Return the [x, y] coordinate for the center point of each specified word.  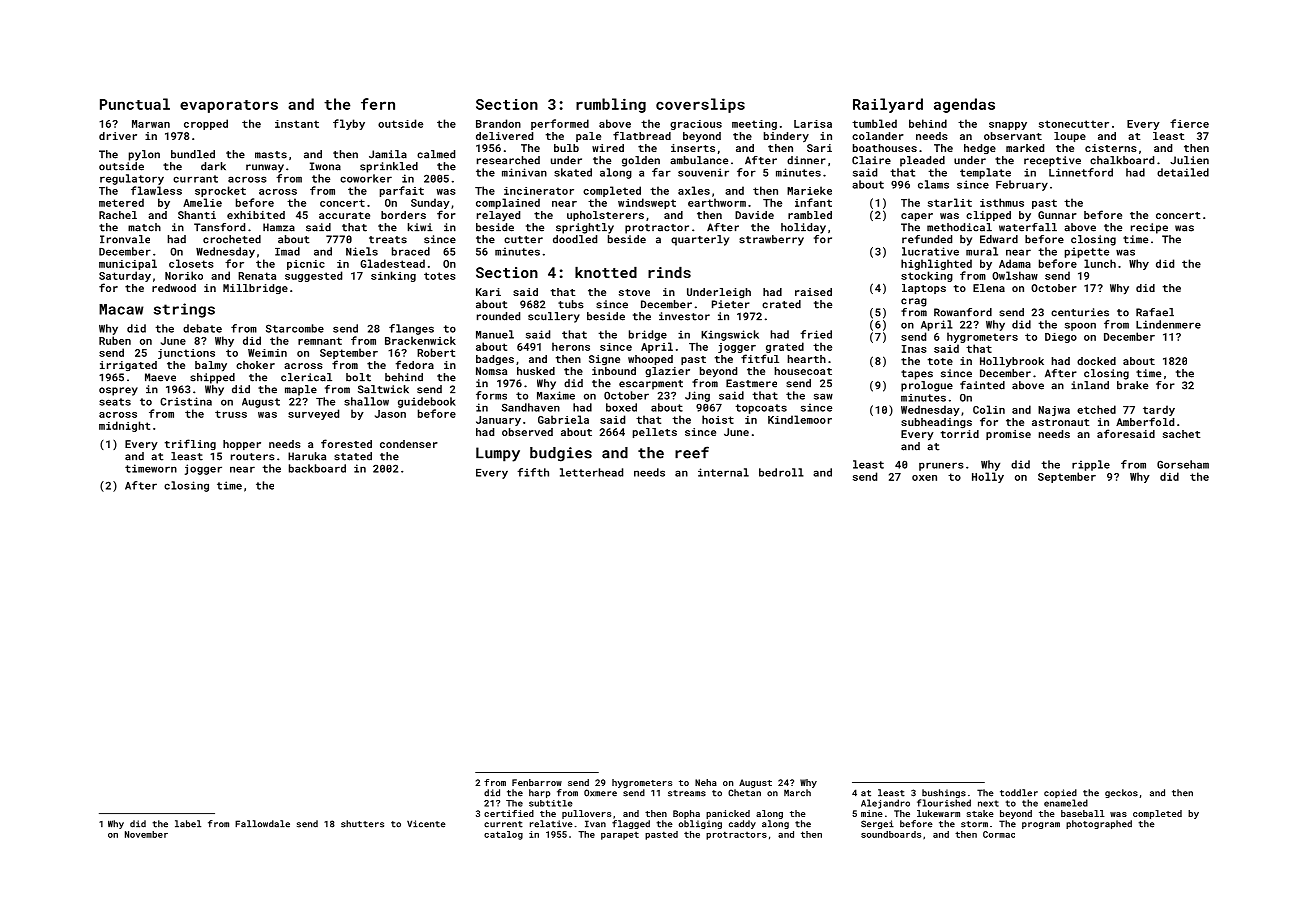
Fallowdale [262, 824]
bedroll [781, 472]
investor [684, 316]
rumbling [611, 105]
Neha [706, 782]
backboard [317, 468]
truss [231, 414]
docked [1096, 361]
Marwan [151, 124]
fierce [1189, 123]
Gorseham [1183, 464]
